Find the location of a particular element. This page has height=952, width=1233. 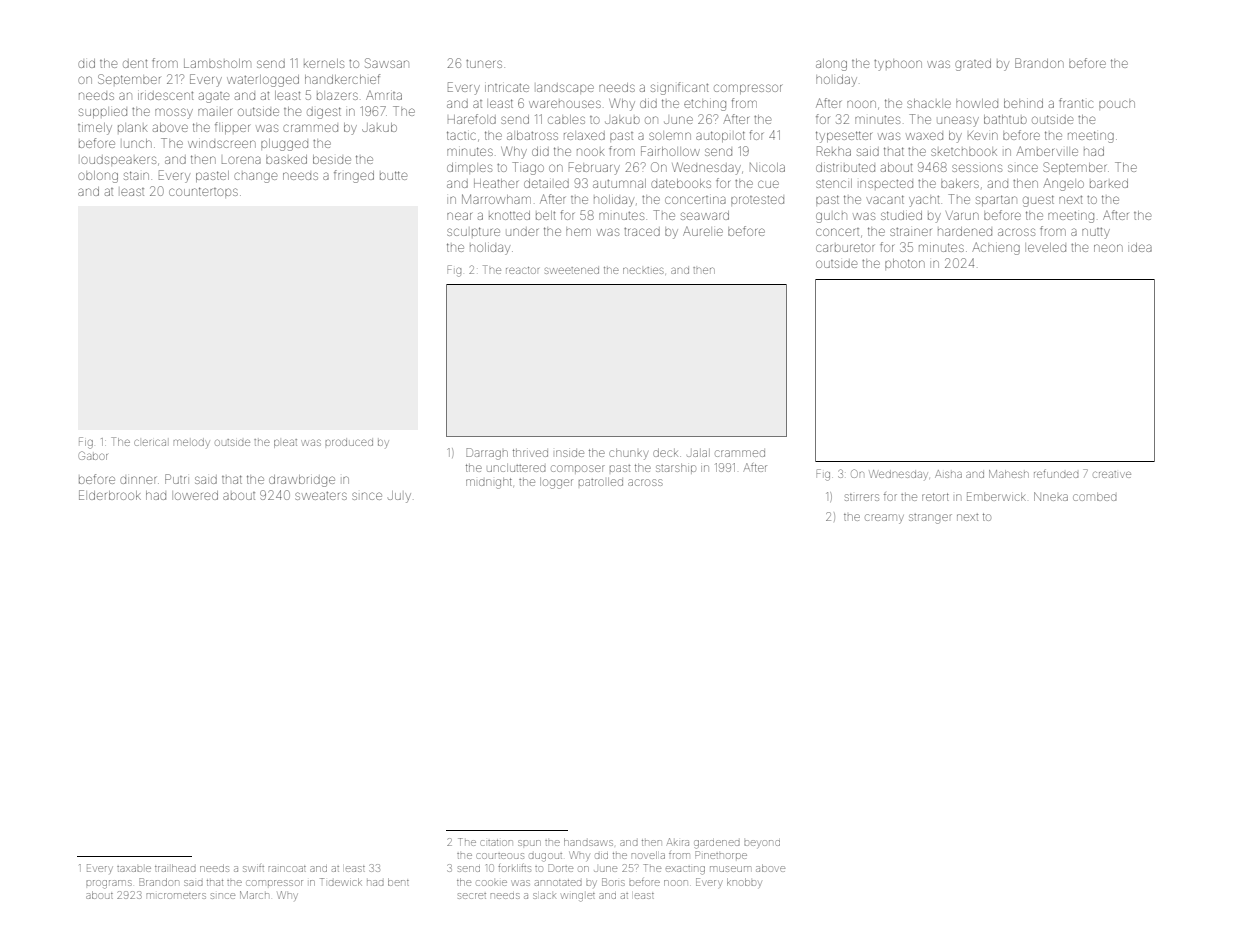

winglet is located at coordinates (578, 897).
